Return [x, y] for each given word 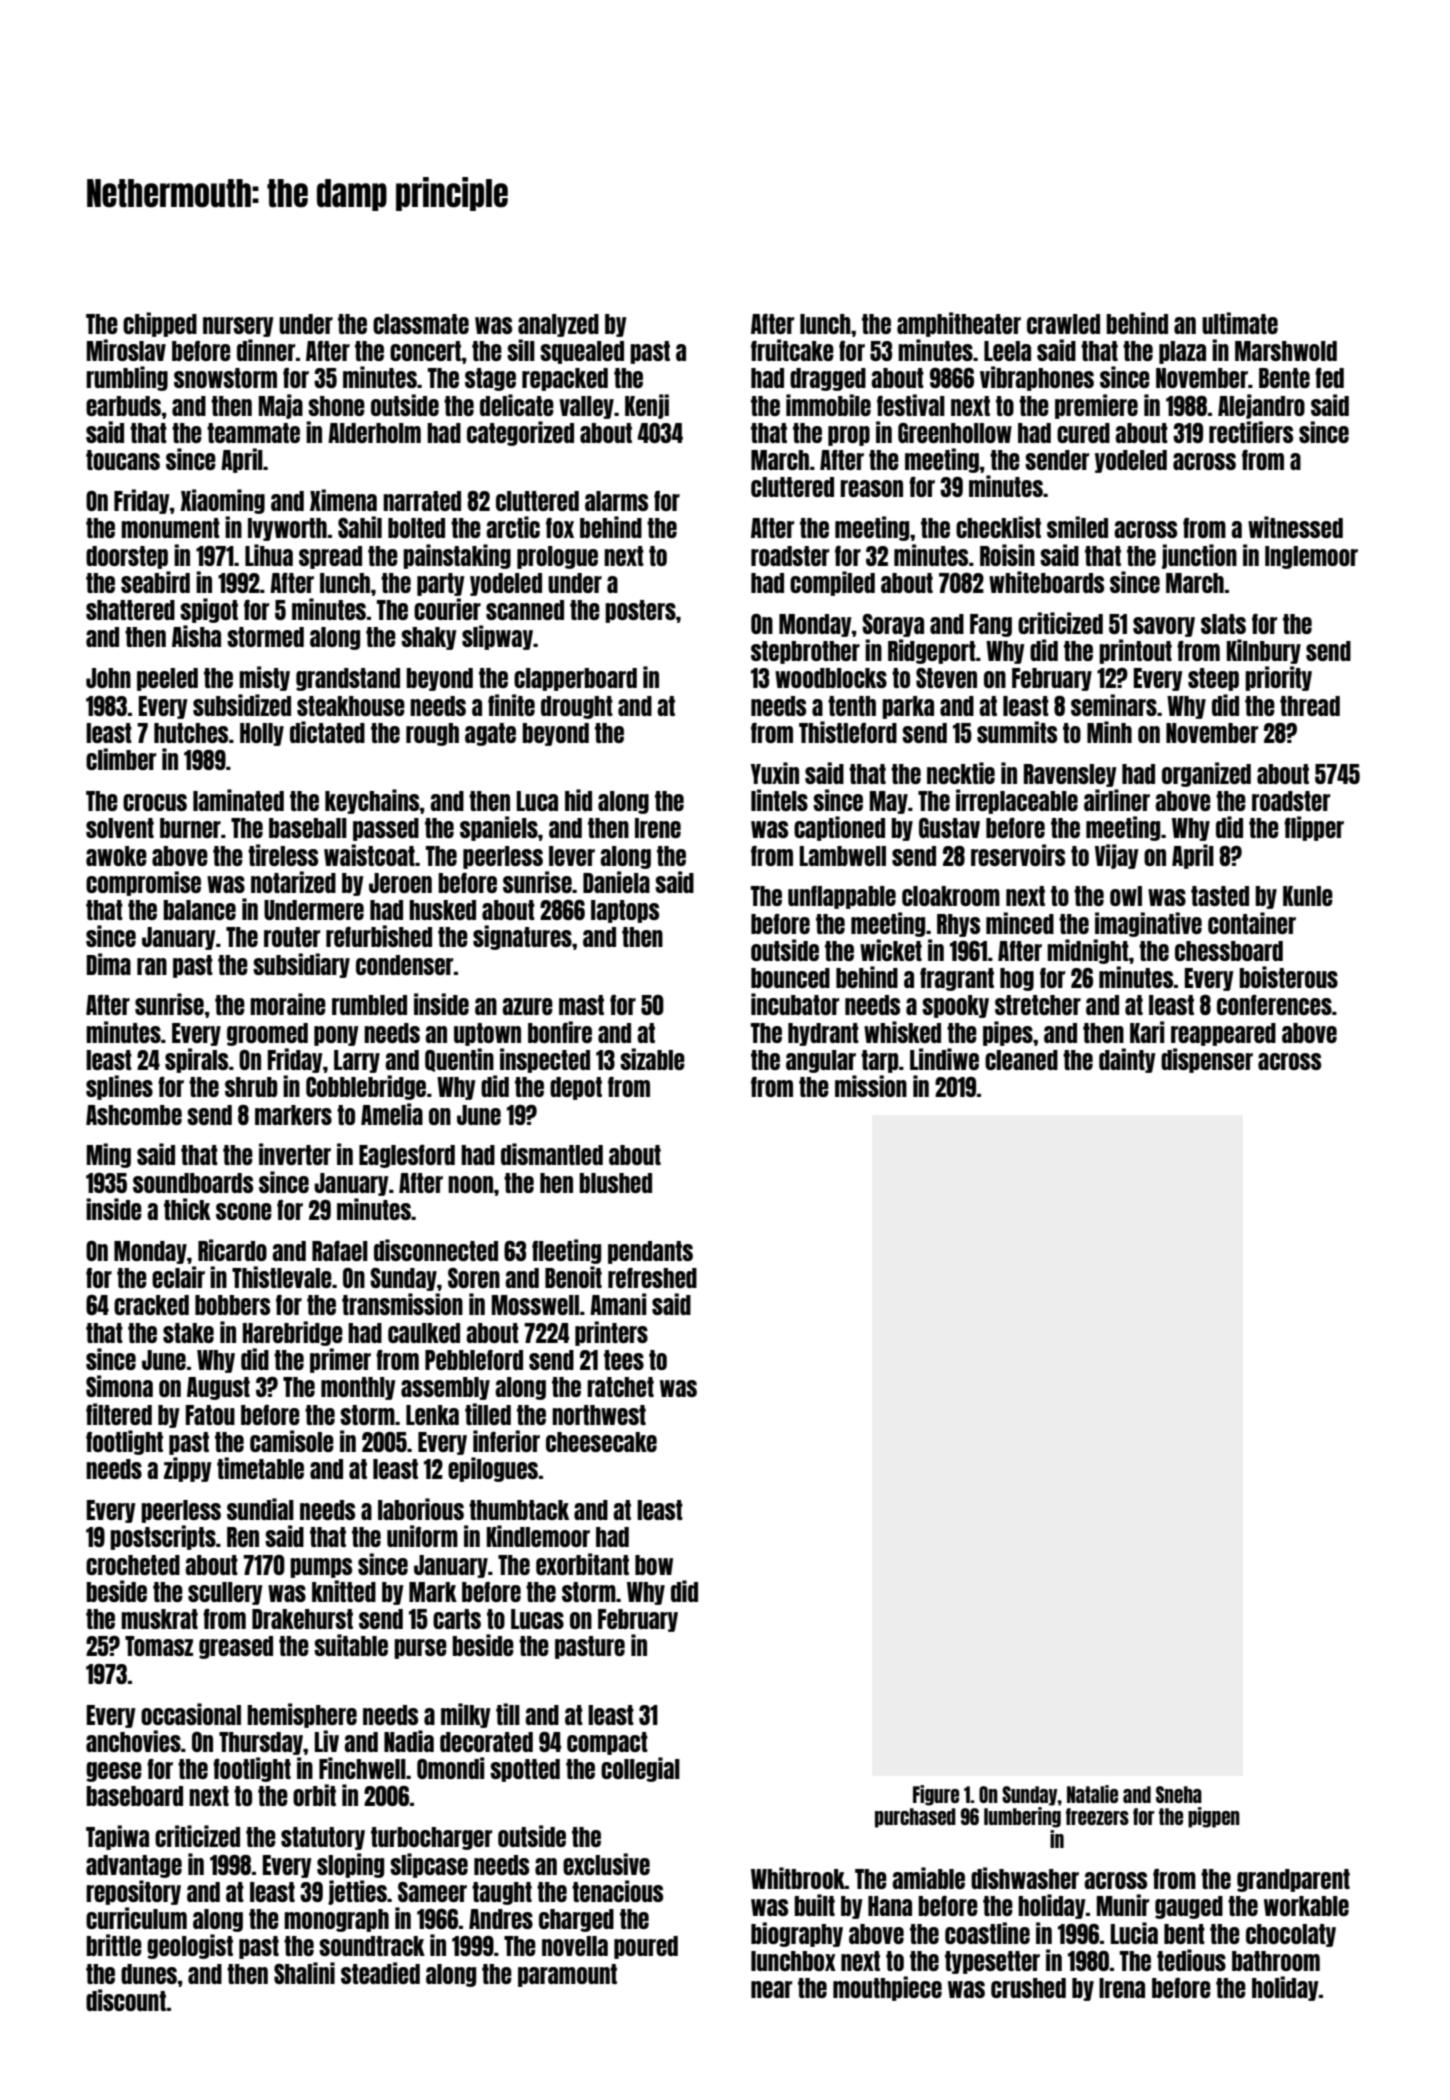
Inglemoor [1311, 557]
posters [640, 611]
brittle [114, 1945]
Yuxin [775, 773]
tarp [879, 1061]
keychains [372, 801]
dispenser [1207, 1060]
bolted [416, 528]
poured [646, 1947]
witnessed [1295, 527]
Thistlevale [282, 1277]
